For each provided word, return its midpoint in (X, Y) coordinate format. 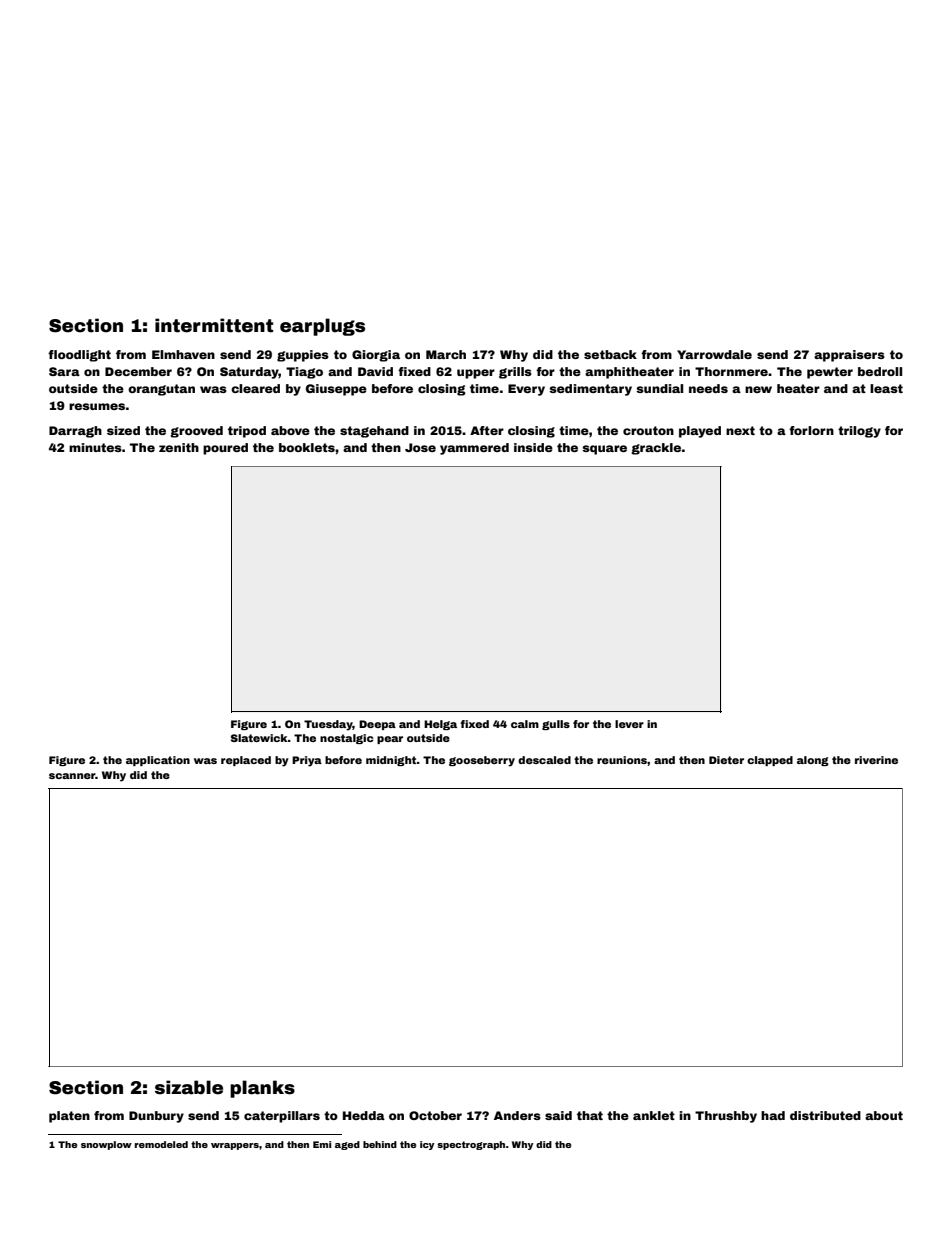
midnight (391, 761)
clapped (770, 761)
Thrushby (726, 1117)
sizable (189, 1087)
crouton (648, 430)
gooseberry (482, 761)
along (813, 761)
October (435, 1115)
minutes (95, 447)
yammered (474, 449)
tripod (247, 432)
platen (69, 1117)
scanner (72, 776)
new (758, 389)
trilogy (859, 432)
